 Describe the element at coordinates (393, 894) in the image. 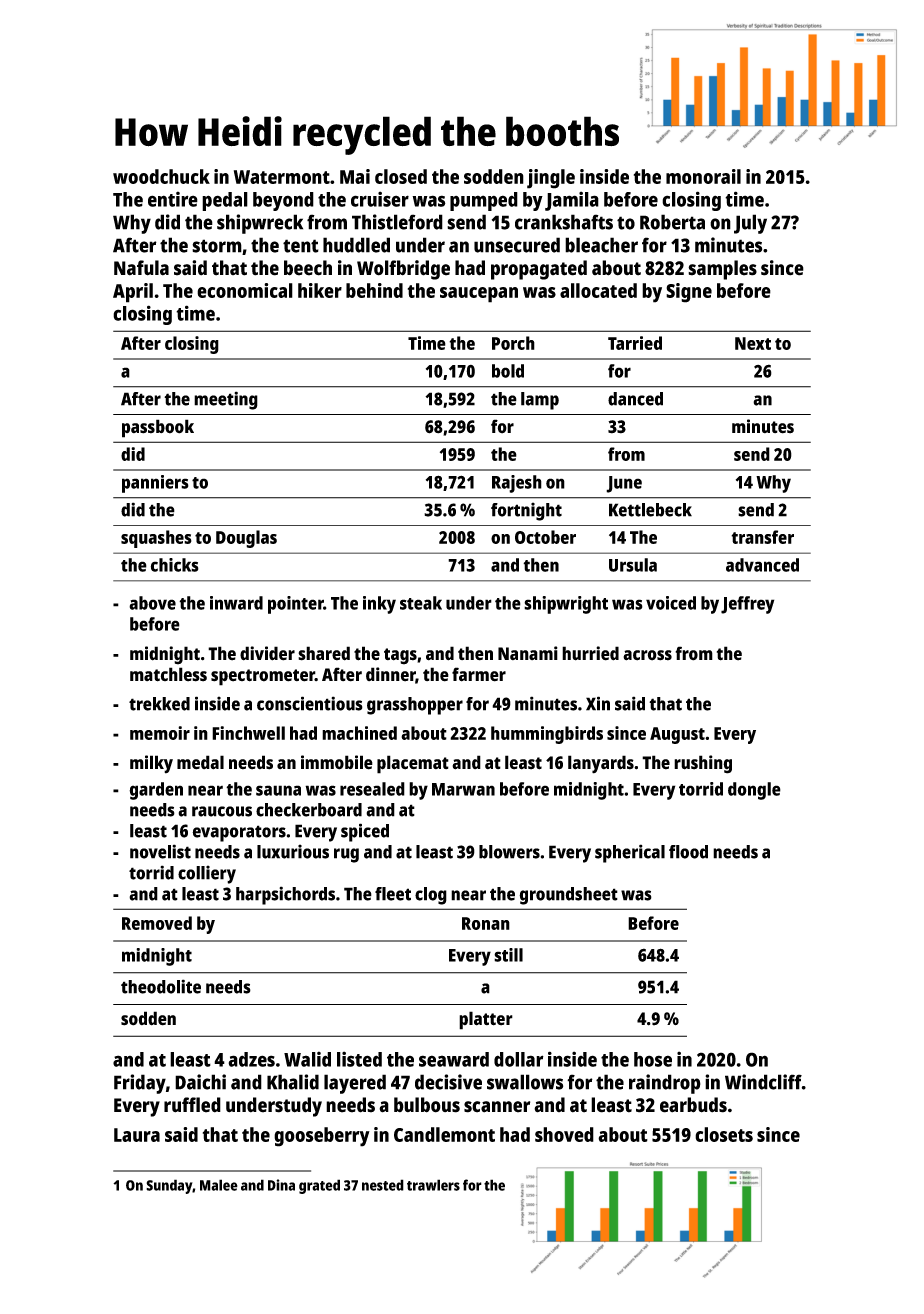

I see `fleet` at that location.
